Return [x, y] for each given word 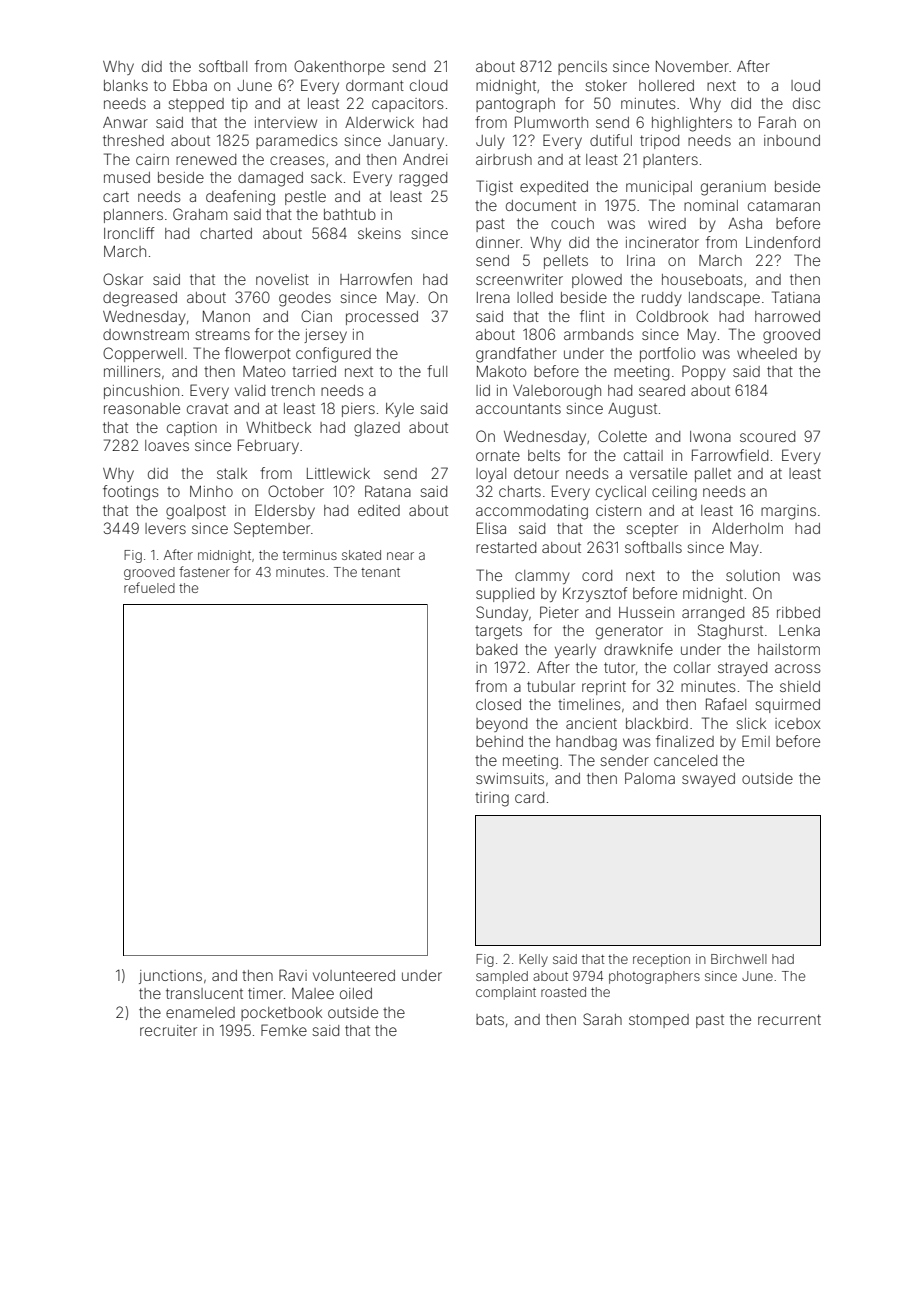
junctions [170, 977]
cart [116, 196]
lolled [535, 297]
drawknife [638, 649]
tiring [492, 799]
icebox [798, 723]
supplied [505, 595]
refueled [149, 587]
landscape [724, 299]
